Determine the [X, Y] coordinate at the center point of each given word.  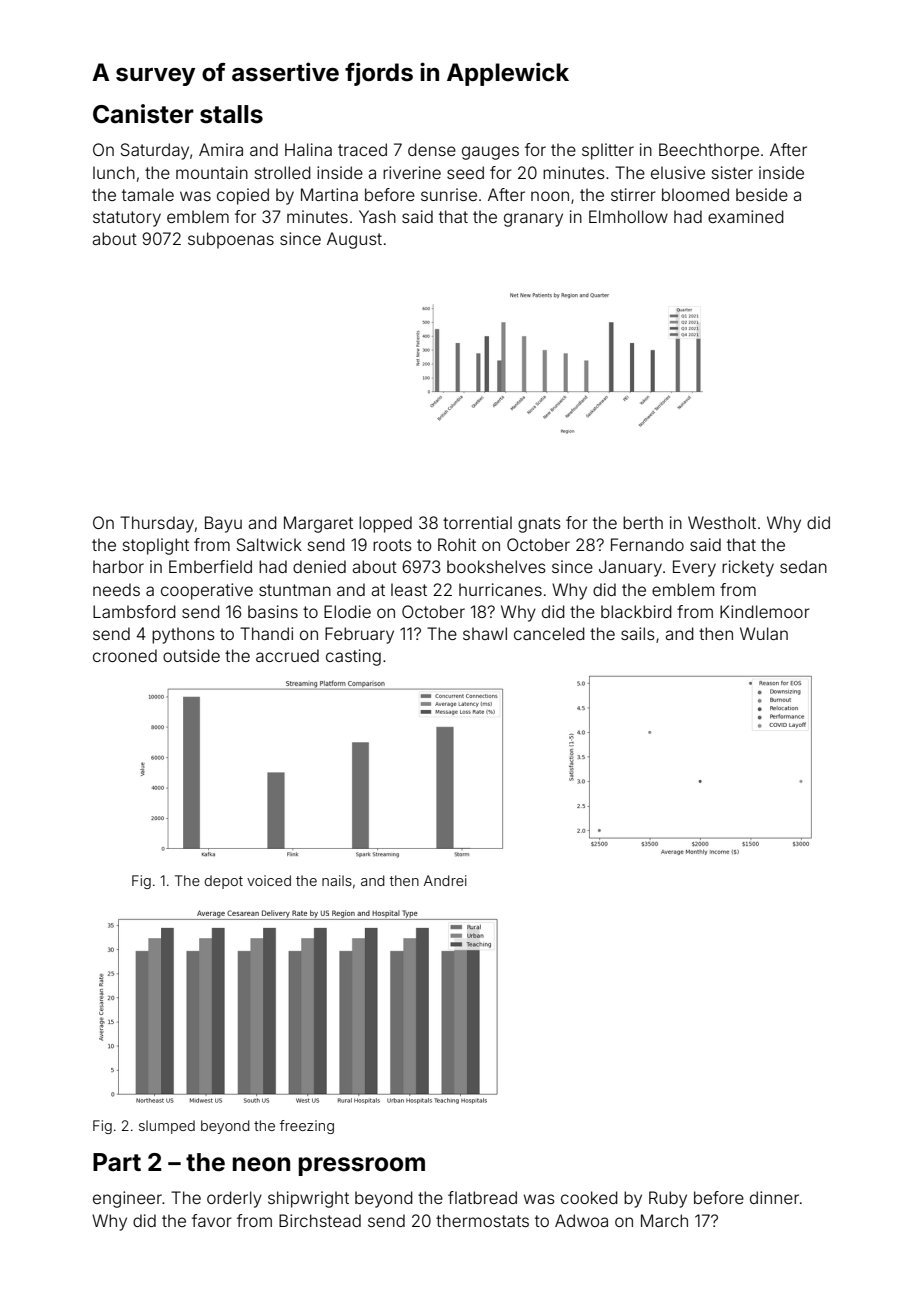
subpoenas [231, 240]
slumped [167, 1127]
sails [638, 633]
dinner [774, 1197]
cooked [589, 1197]
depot [223, 882]
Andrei [445, 880]
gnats [539, 525]
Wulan [764, 633]
